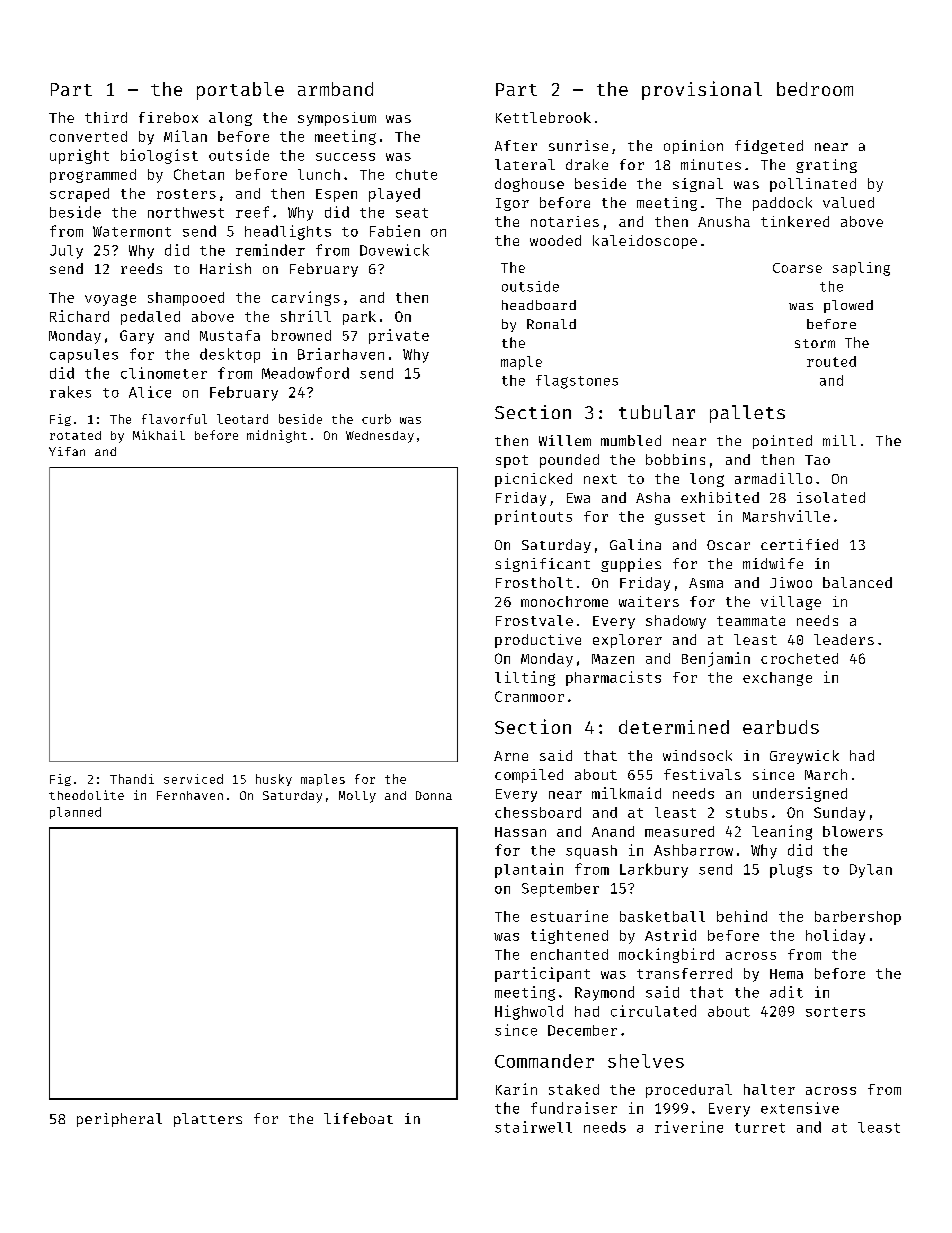  Describe the element at coordinates (119, 1120) in the page. I see `peripheral` at that location.
